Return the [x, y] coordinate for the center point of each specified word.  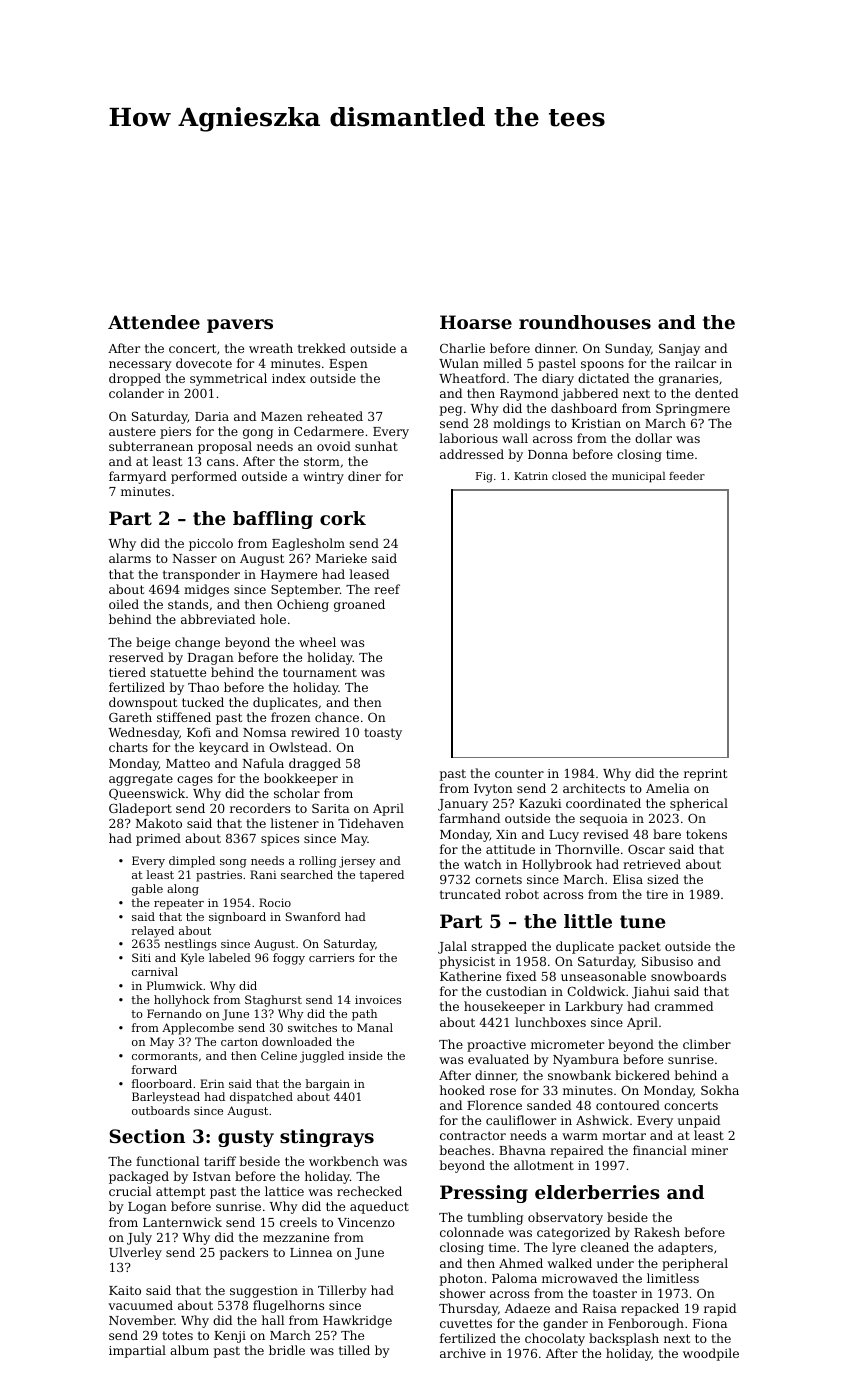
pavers [240, 326]
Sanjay [679, 350]
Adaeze [527, 1308]
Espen [348, 365]
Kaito [125, 1290]
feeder [687, 475]
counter [519, 773]
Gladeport [140, 809]
